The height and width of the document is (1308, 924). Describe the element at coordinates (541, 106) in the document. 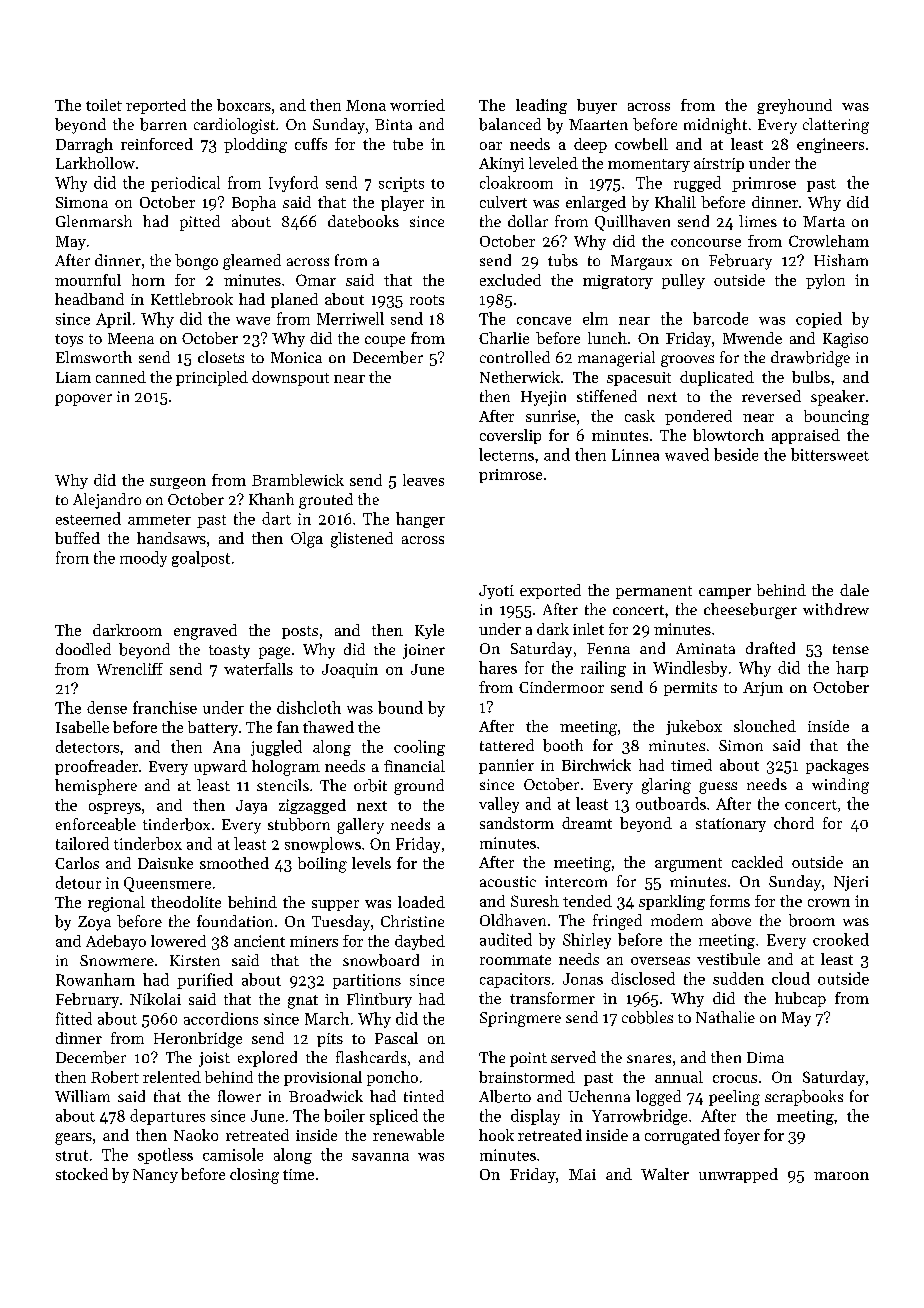

I see `leading` at that location.
